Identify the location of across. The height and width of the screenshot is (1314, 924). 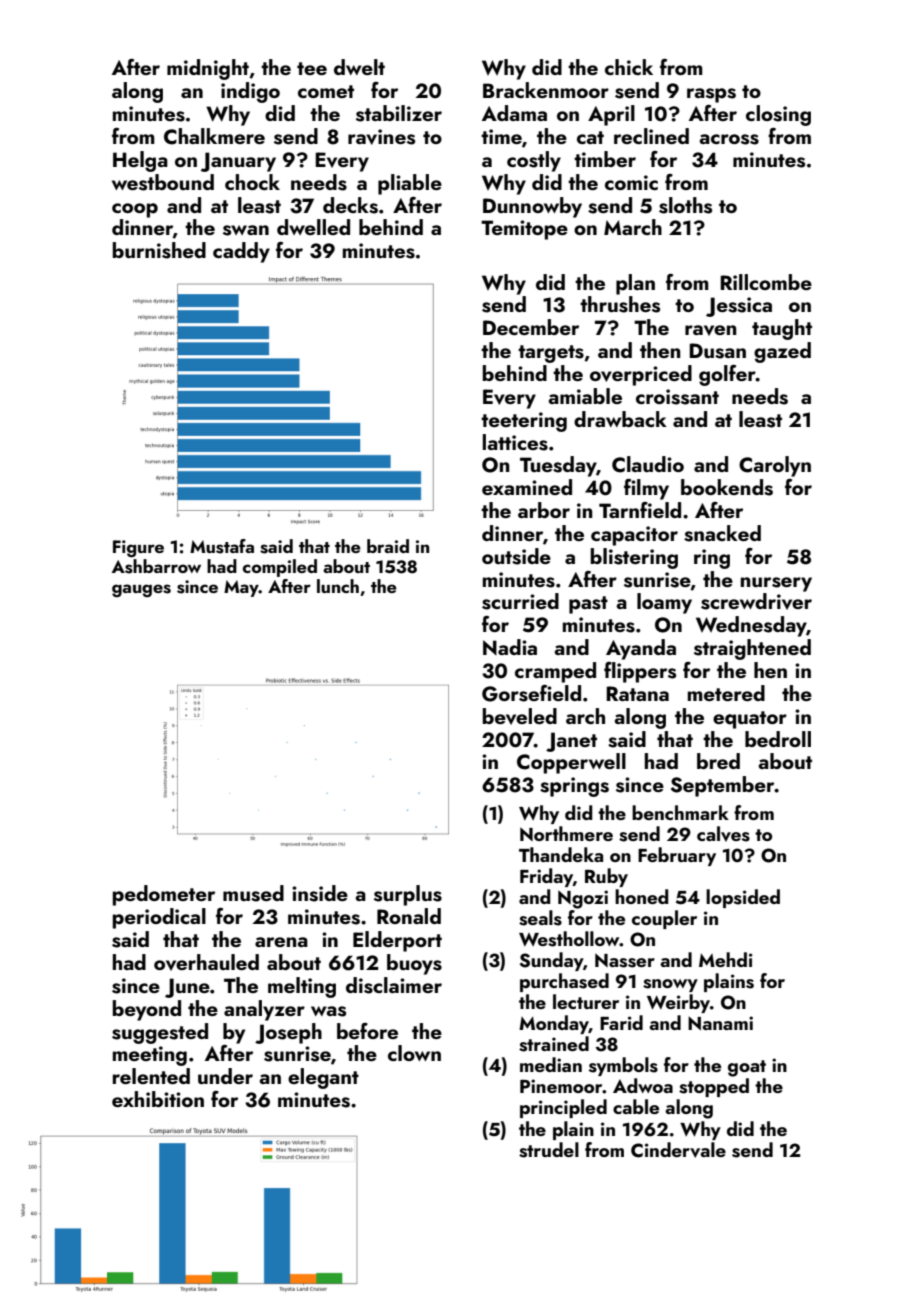
(729, 139).
